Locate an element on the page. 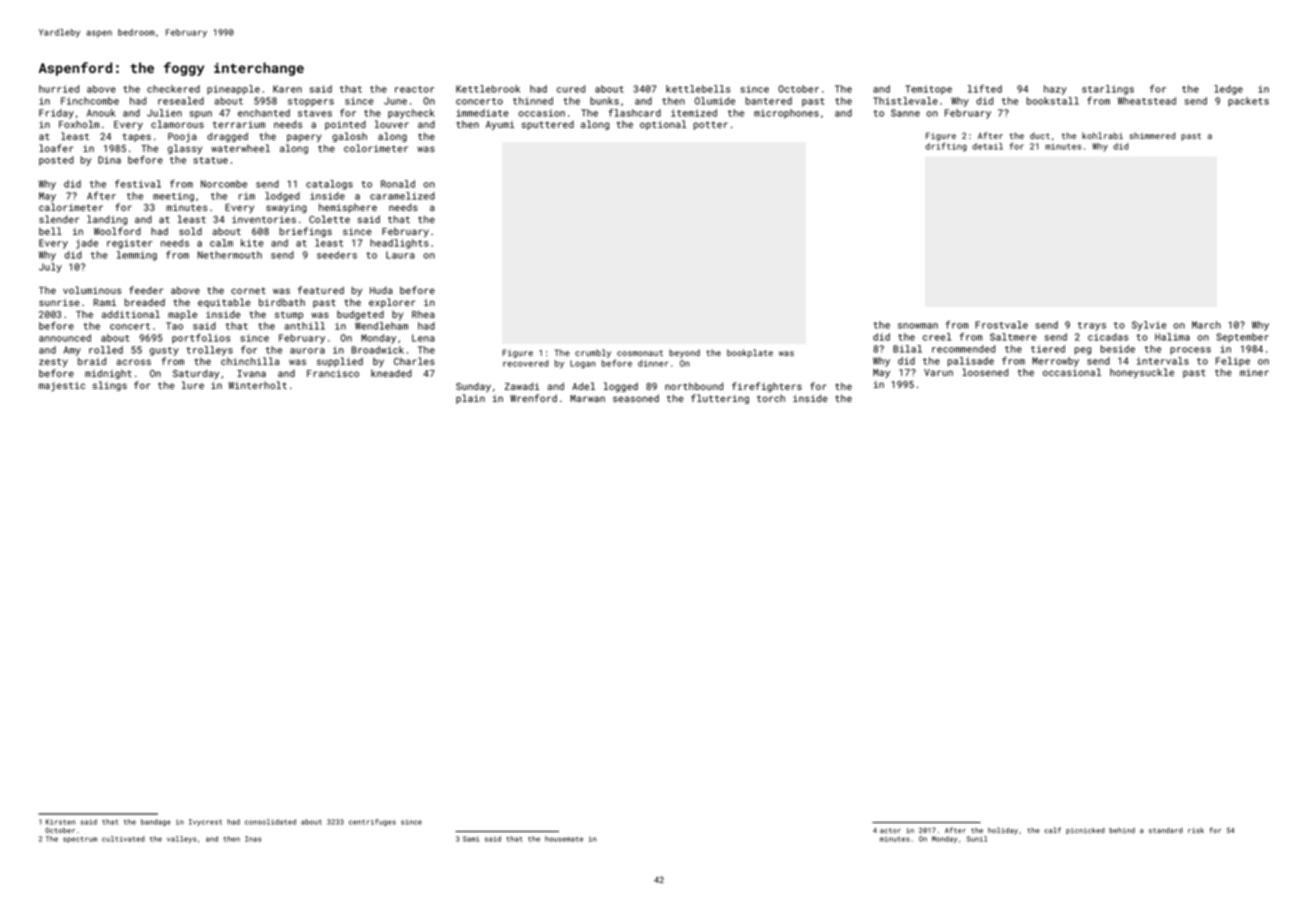  jade is located at coordinates (87, 244).
